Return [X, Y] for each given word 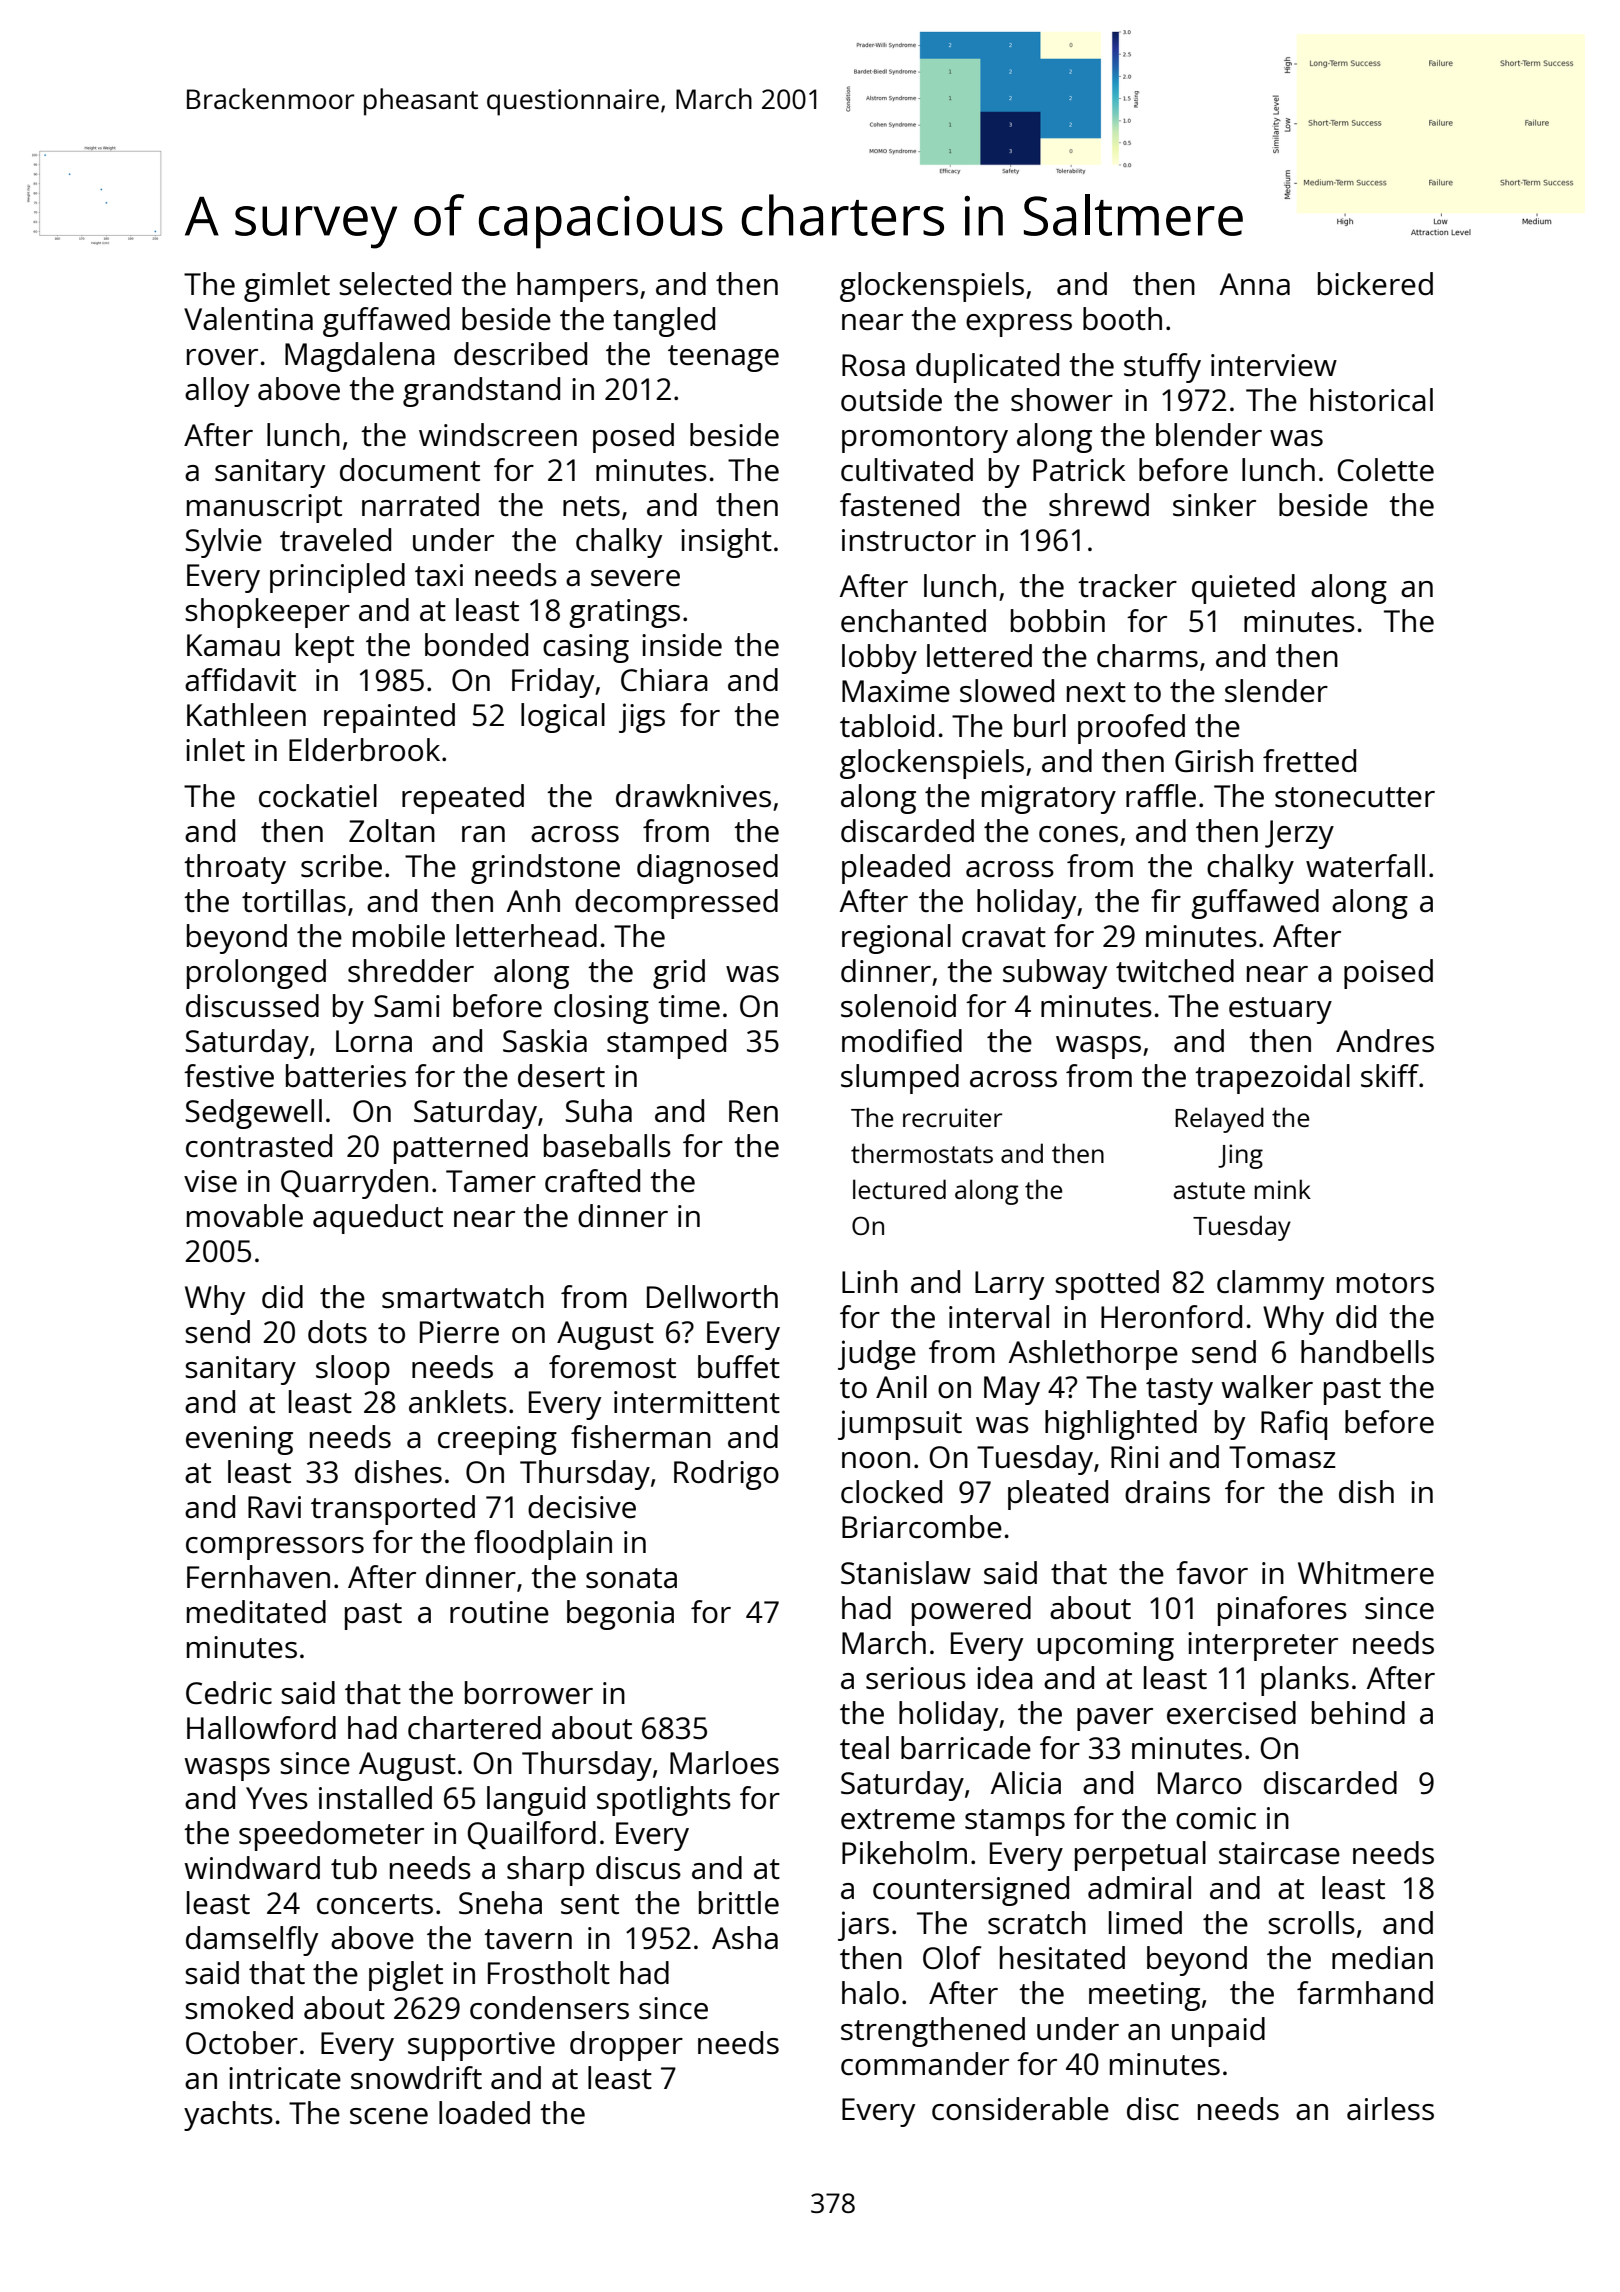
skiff [1390, 1075]
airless [1390, 2109]
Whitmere [1366, 1573]
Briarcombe [922, 1527]
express [1019, 325]
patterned [461, 1149]
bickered [1375, 284]
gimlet [287, 287]
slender [1276, 691]
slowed [1007, 691]
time [689, 1006]
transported [393, 1510]
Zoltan [392, 830]
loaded [484, 2113]
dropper [626, 2046]
